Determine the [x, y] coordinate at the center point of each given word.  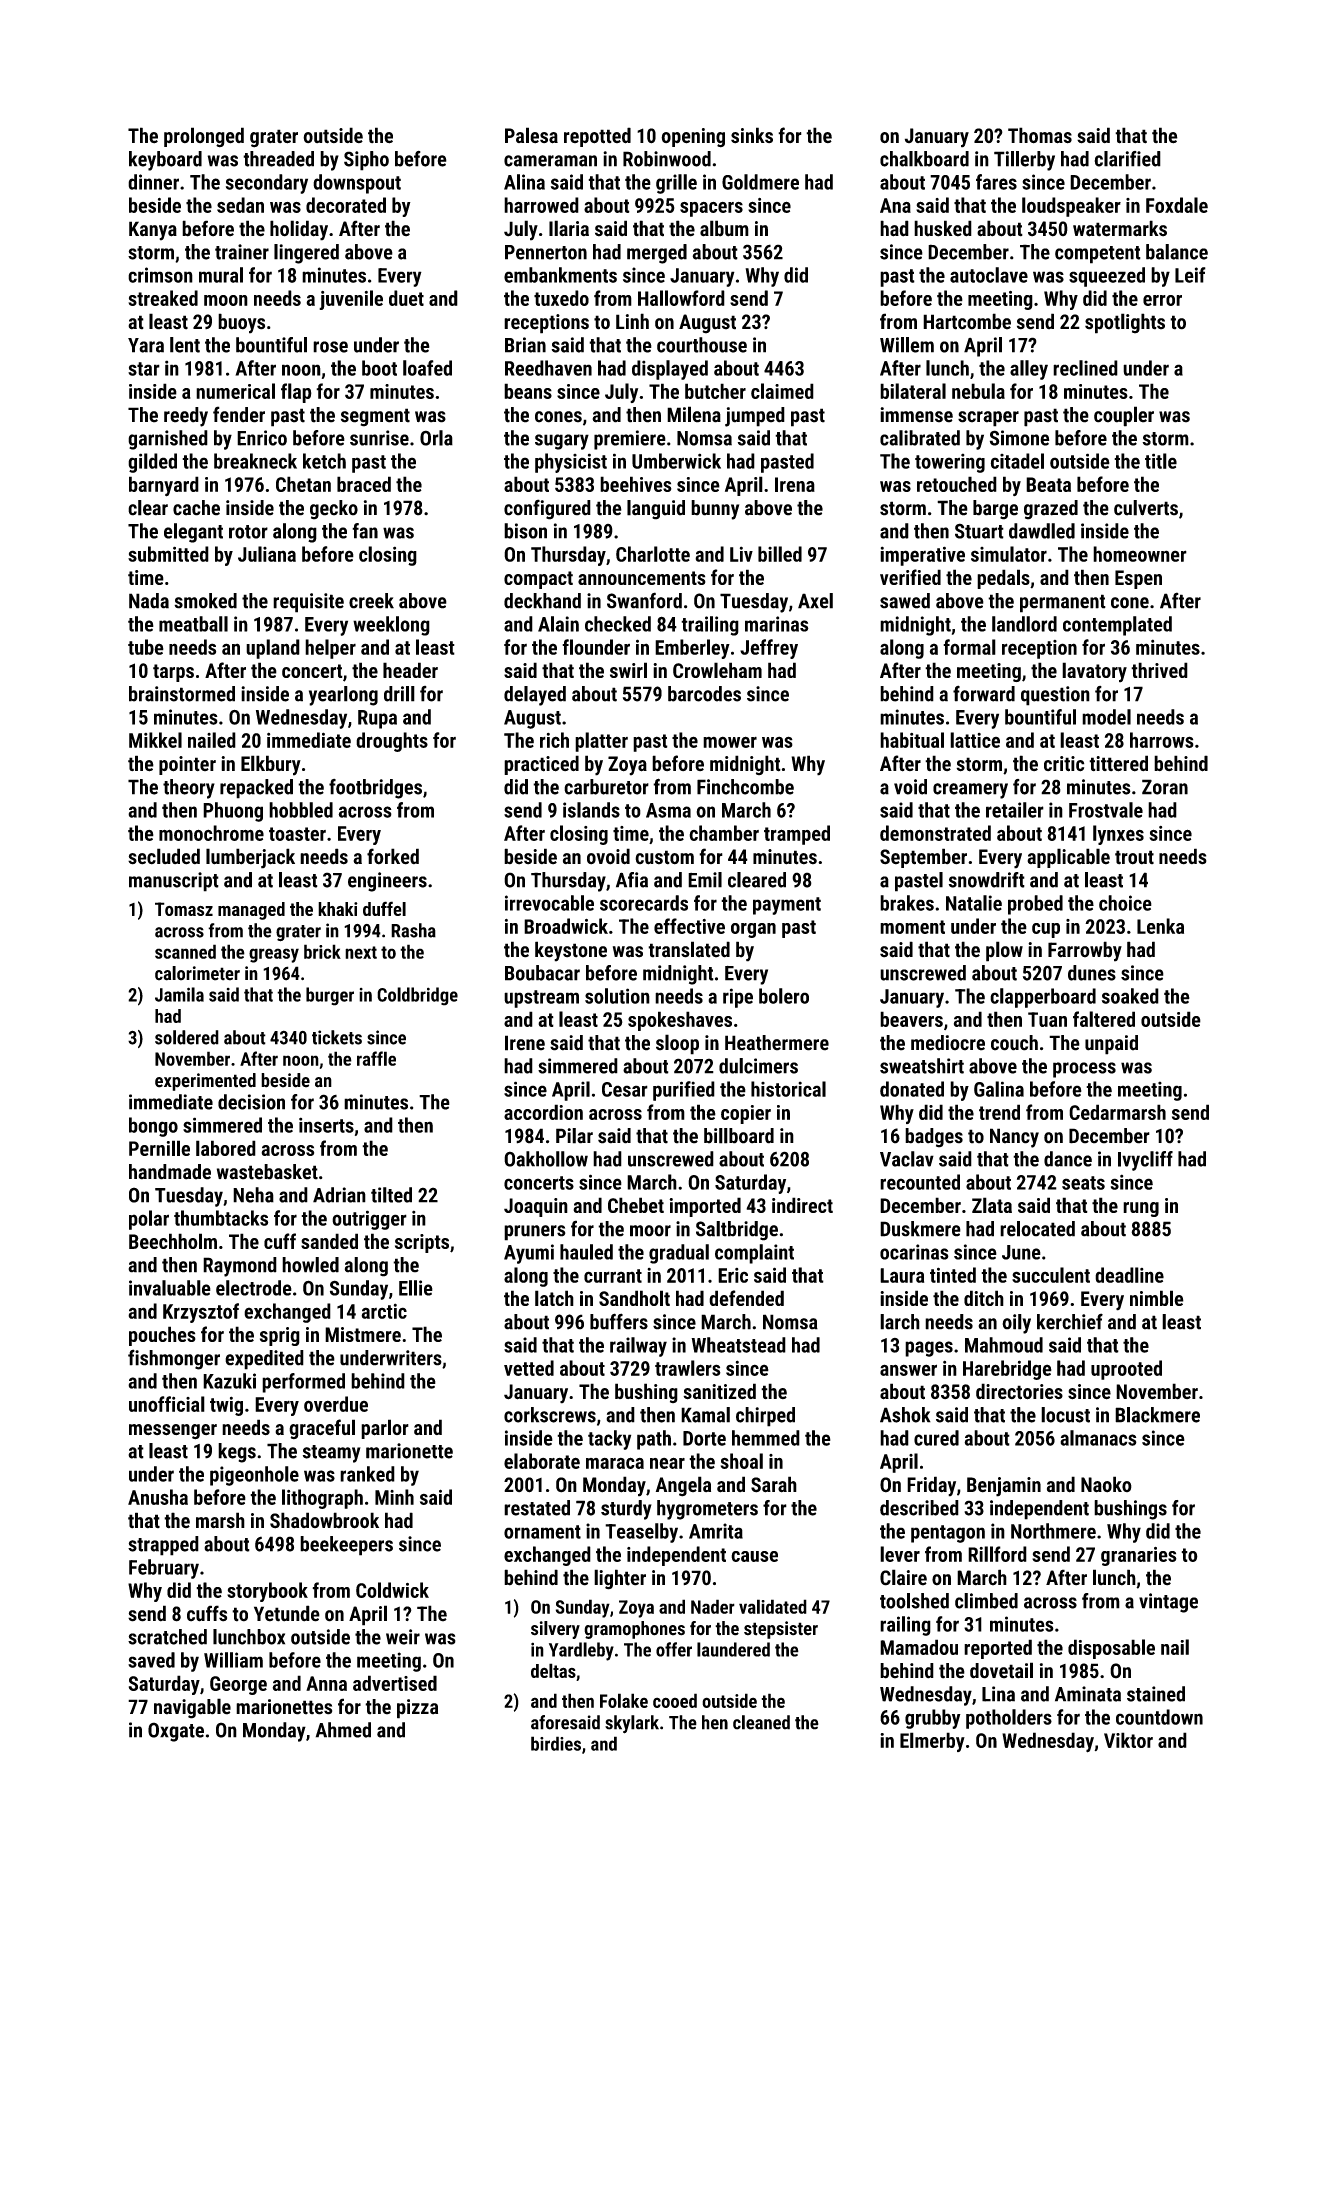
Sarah [774, 1484]
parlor [385, 1429]
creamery [970, 791]
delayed [535, 696]
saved [151, 1660]
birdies [556, 1743]
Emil [705, 880]
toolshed [914, 1601]
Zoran [1165, 787]
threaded [278, 159]
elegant [193, 533]
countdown [1159, 1717]
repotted [597, 137]
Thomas [1040, 135]
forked [393, 856]
